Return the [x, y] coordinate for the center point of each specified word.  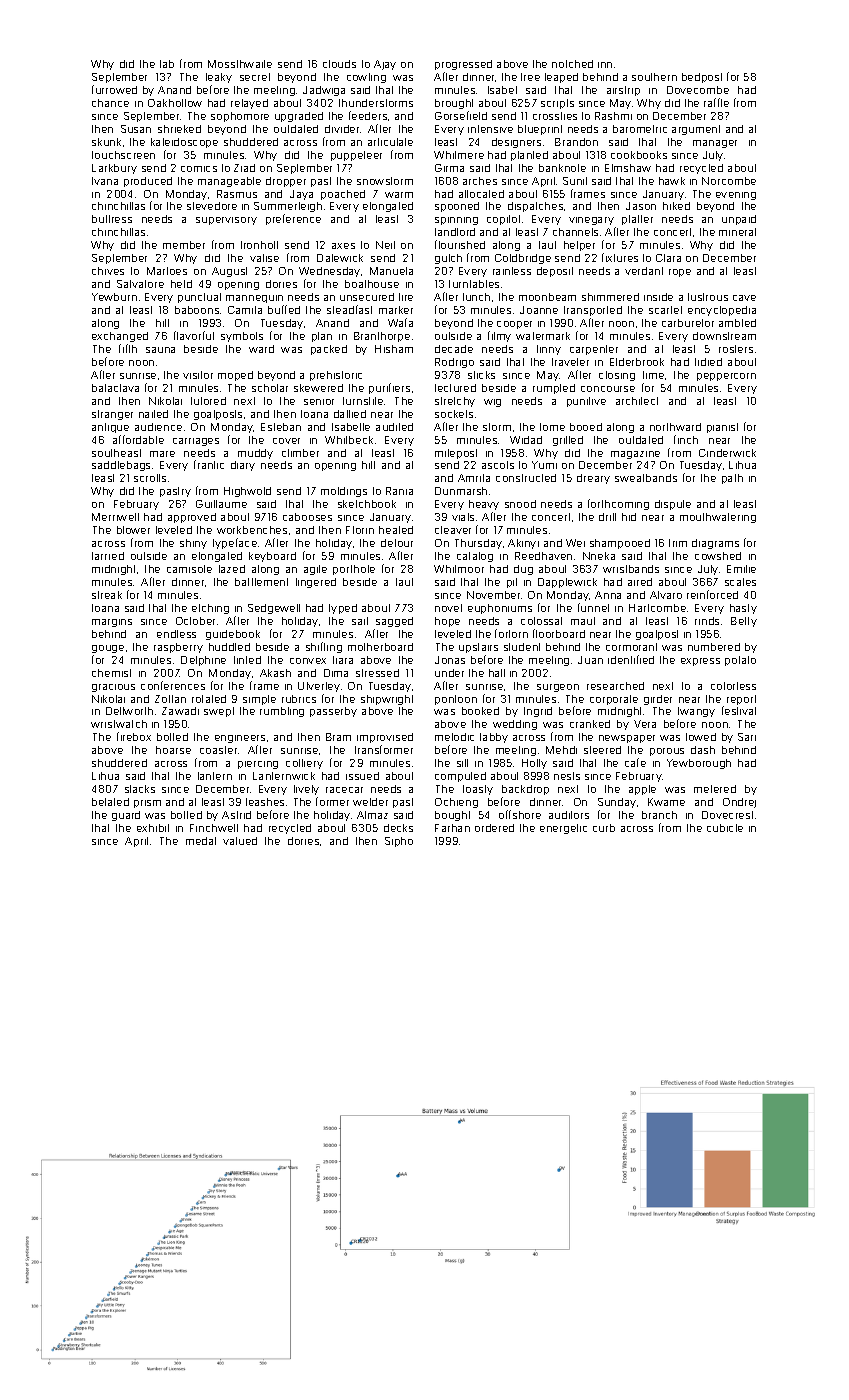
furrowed [114, 89]
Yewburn [114, 297]
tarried [108, 556]
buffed [284, 309]
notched [572, 64]
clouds [339, 64]
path [732, 479]
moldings [344, 492]
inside [658, 297]
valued [240, 841]
